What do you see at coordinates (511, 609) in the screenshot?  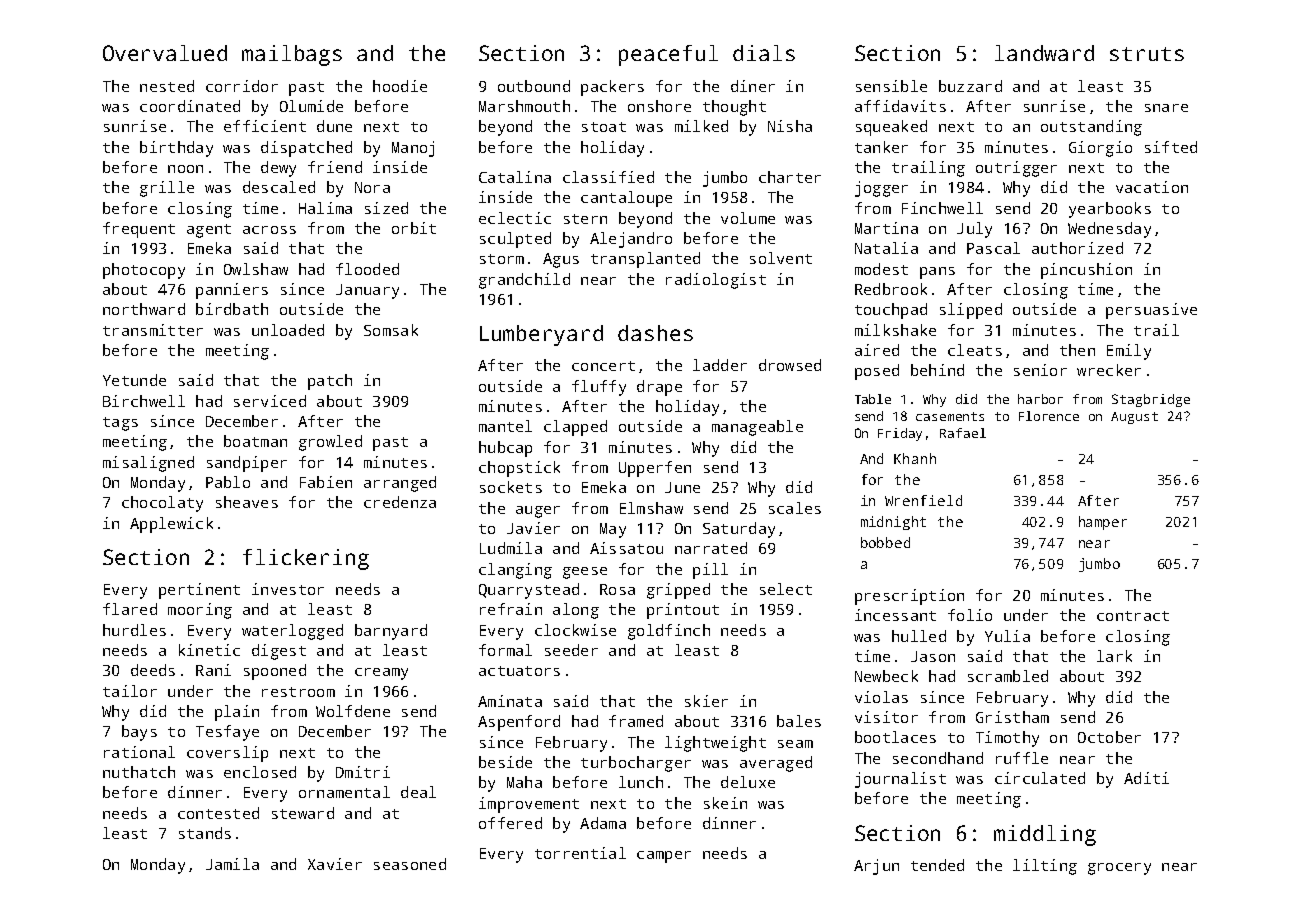 I see `refrain` at bounding box center [511, 609].
